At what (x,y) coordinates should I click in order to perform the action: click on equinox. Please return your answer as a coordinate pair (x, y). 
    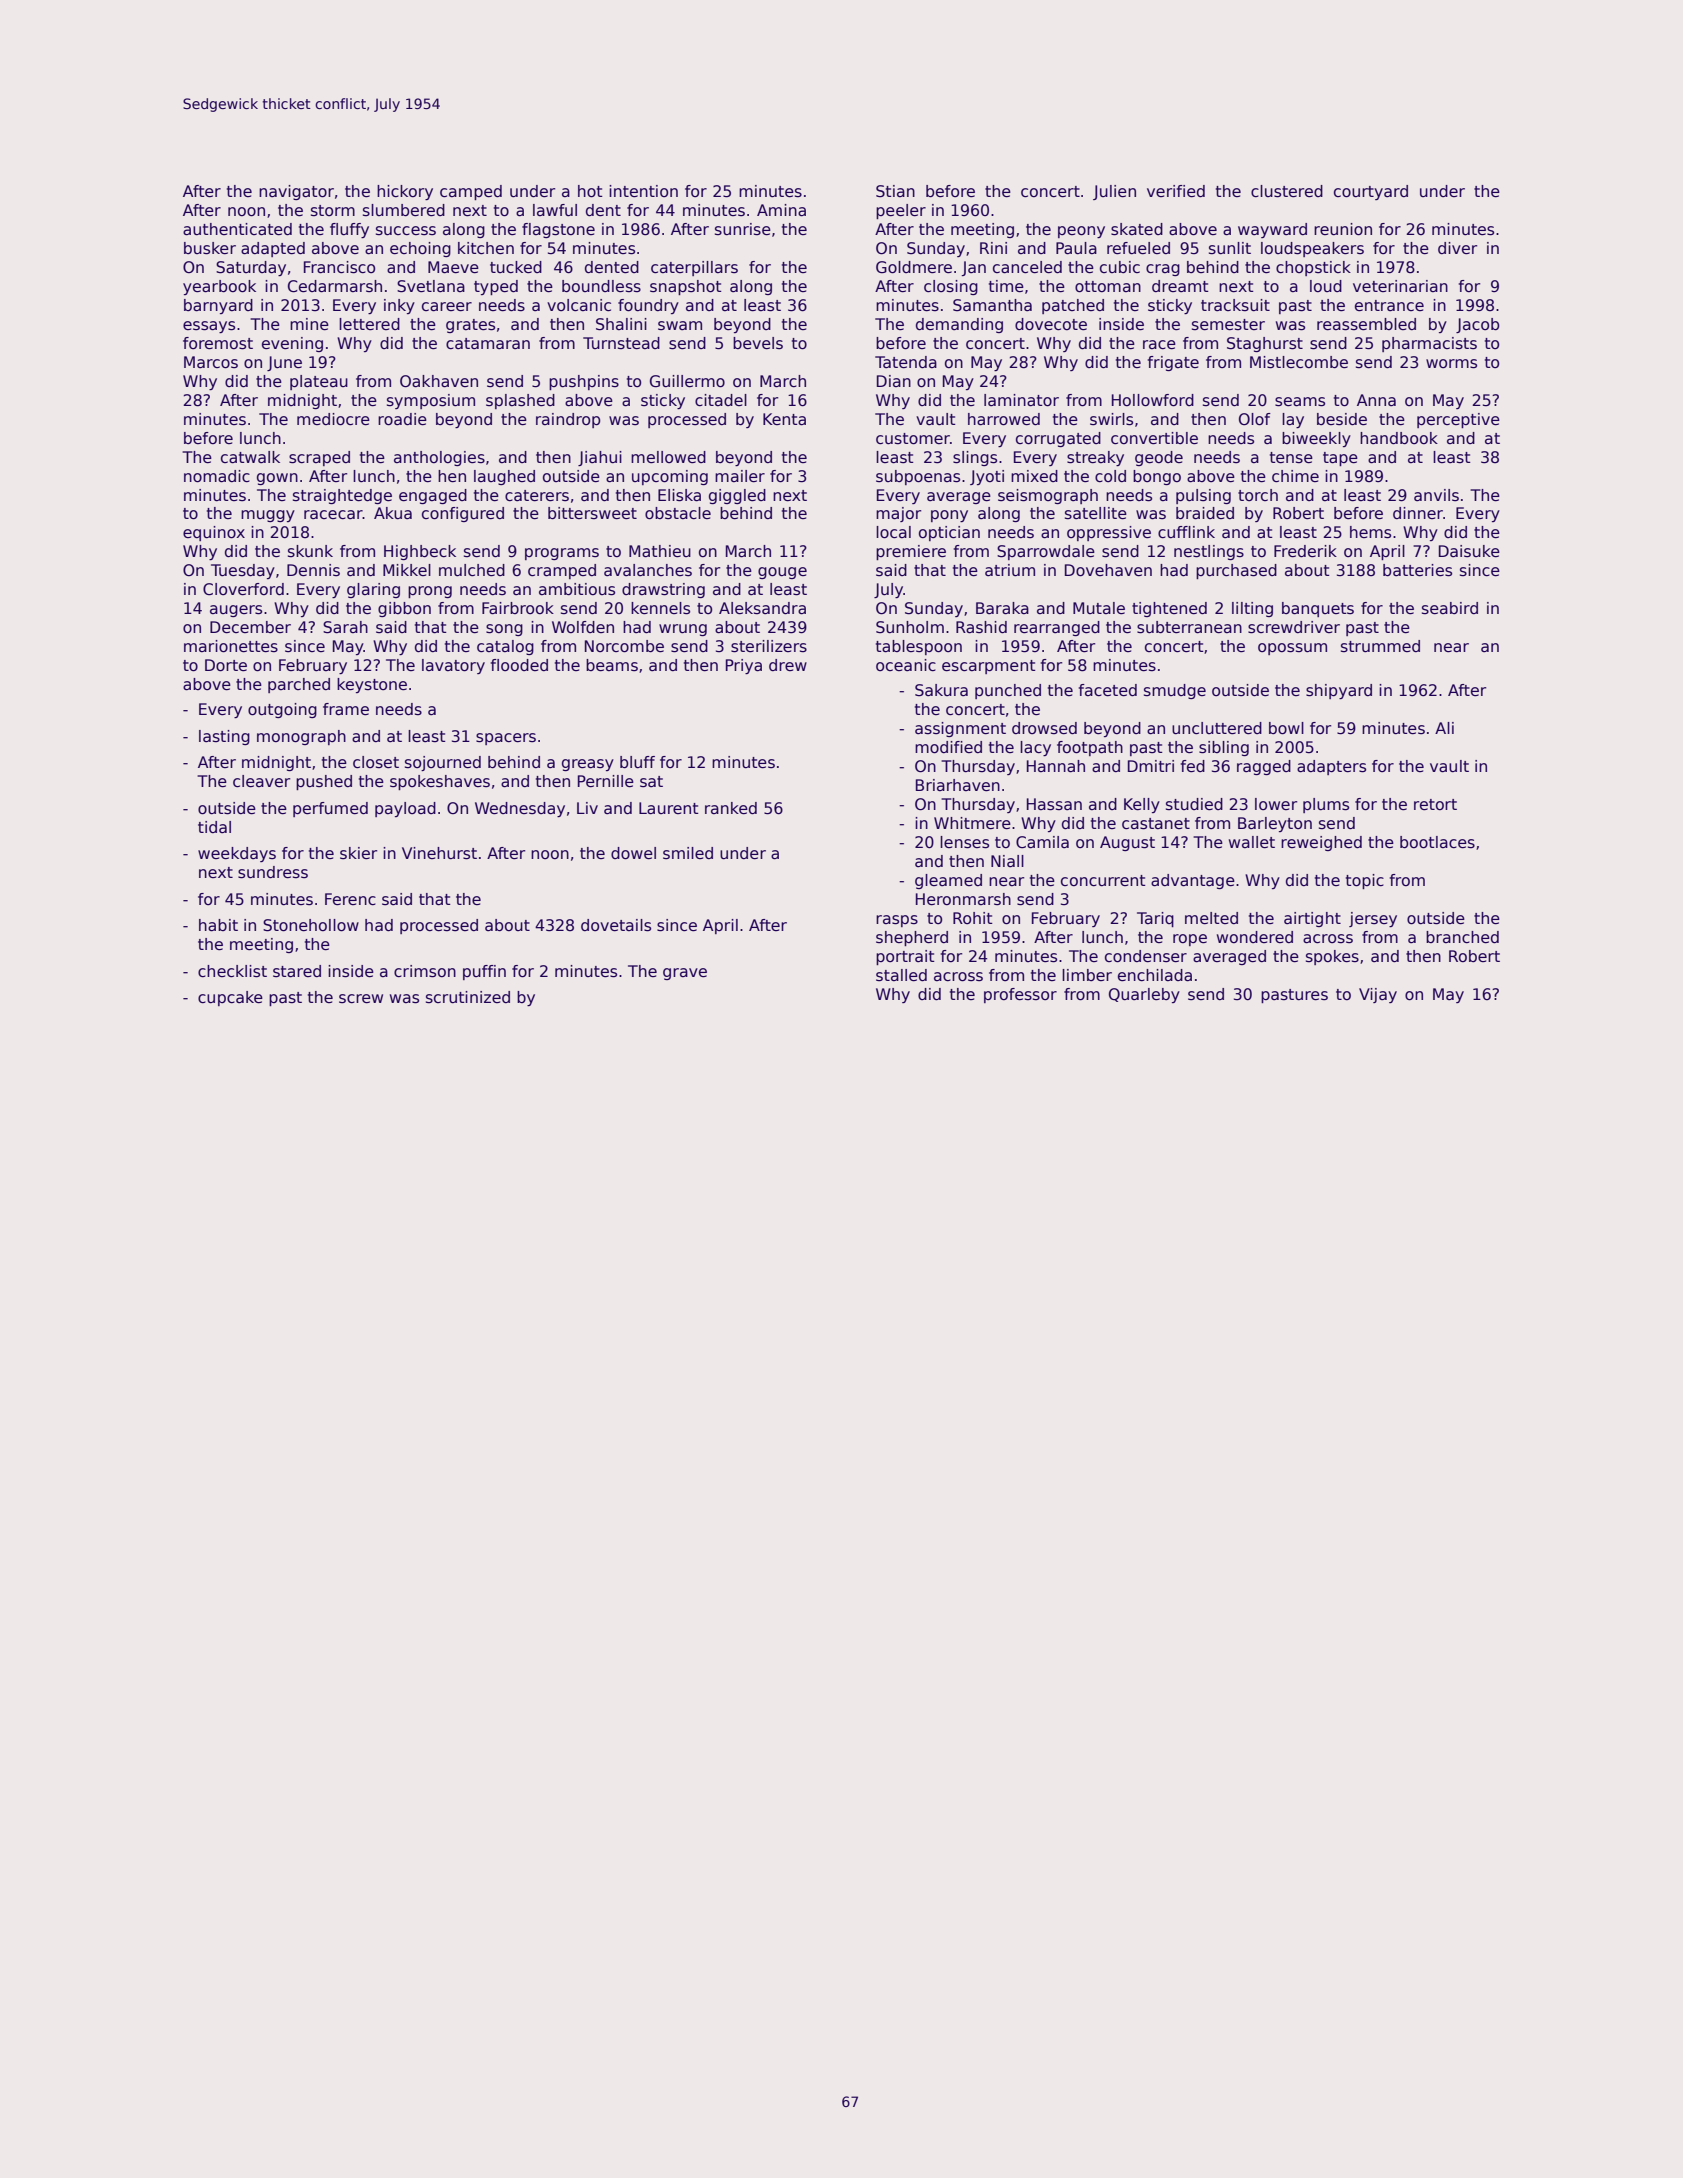
    Looking at the image, I should click on (214, 533).
